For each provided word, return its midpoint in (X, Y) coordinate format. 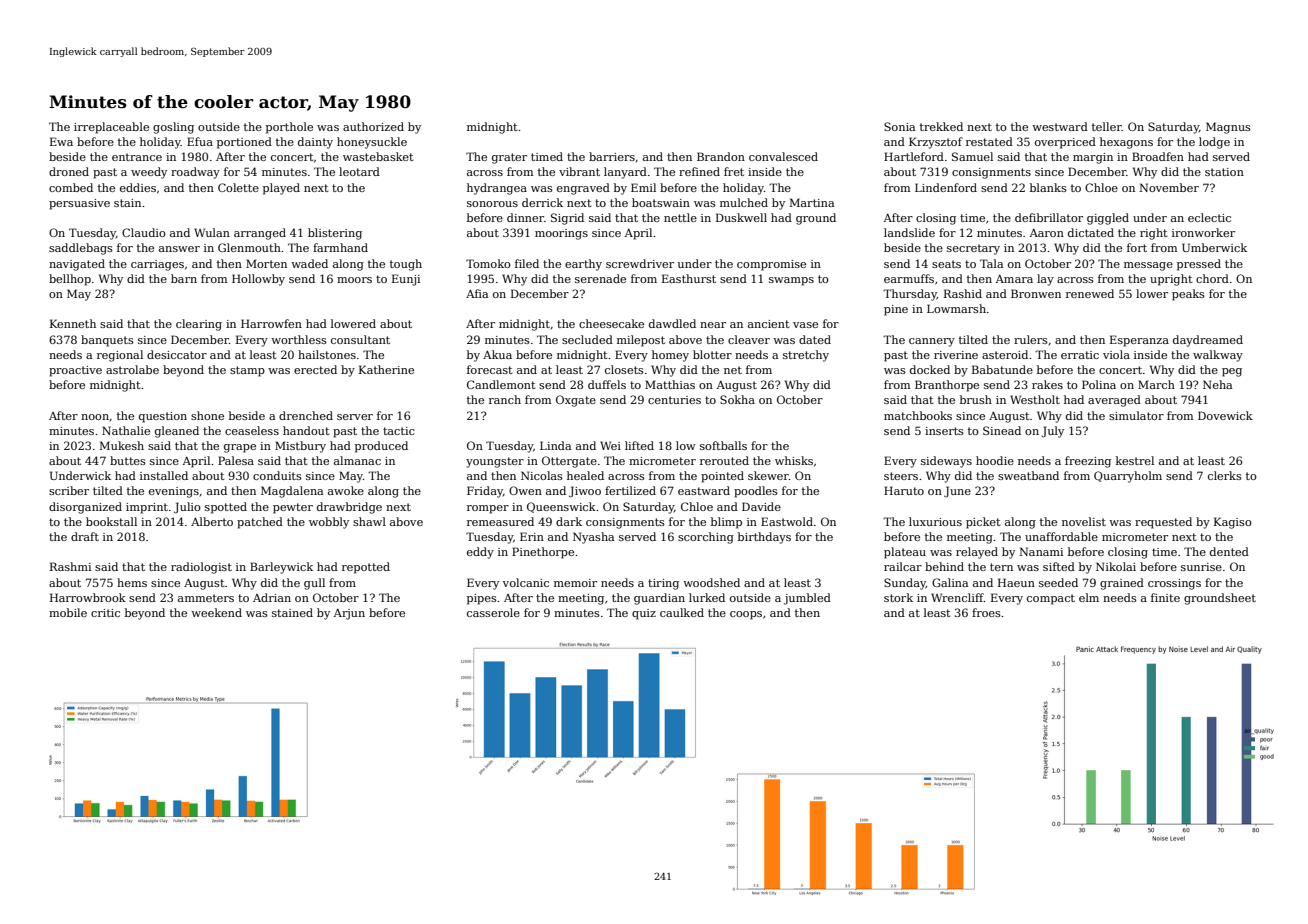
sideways (946, 462)
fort (1137, 247)
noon (95, 417)
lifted (639, 445)
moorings (561, 234)
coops (746, 615)
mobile (68, 612)
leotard (359, 171)
